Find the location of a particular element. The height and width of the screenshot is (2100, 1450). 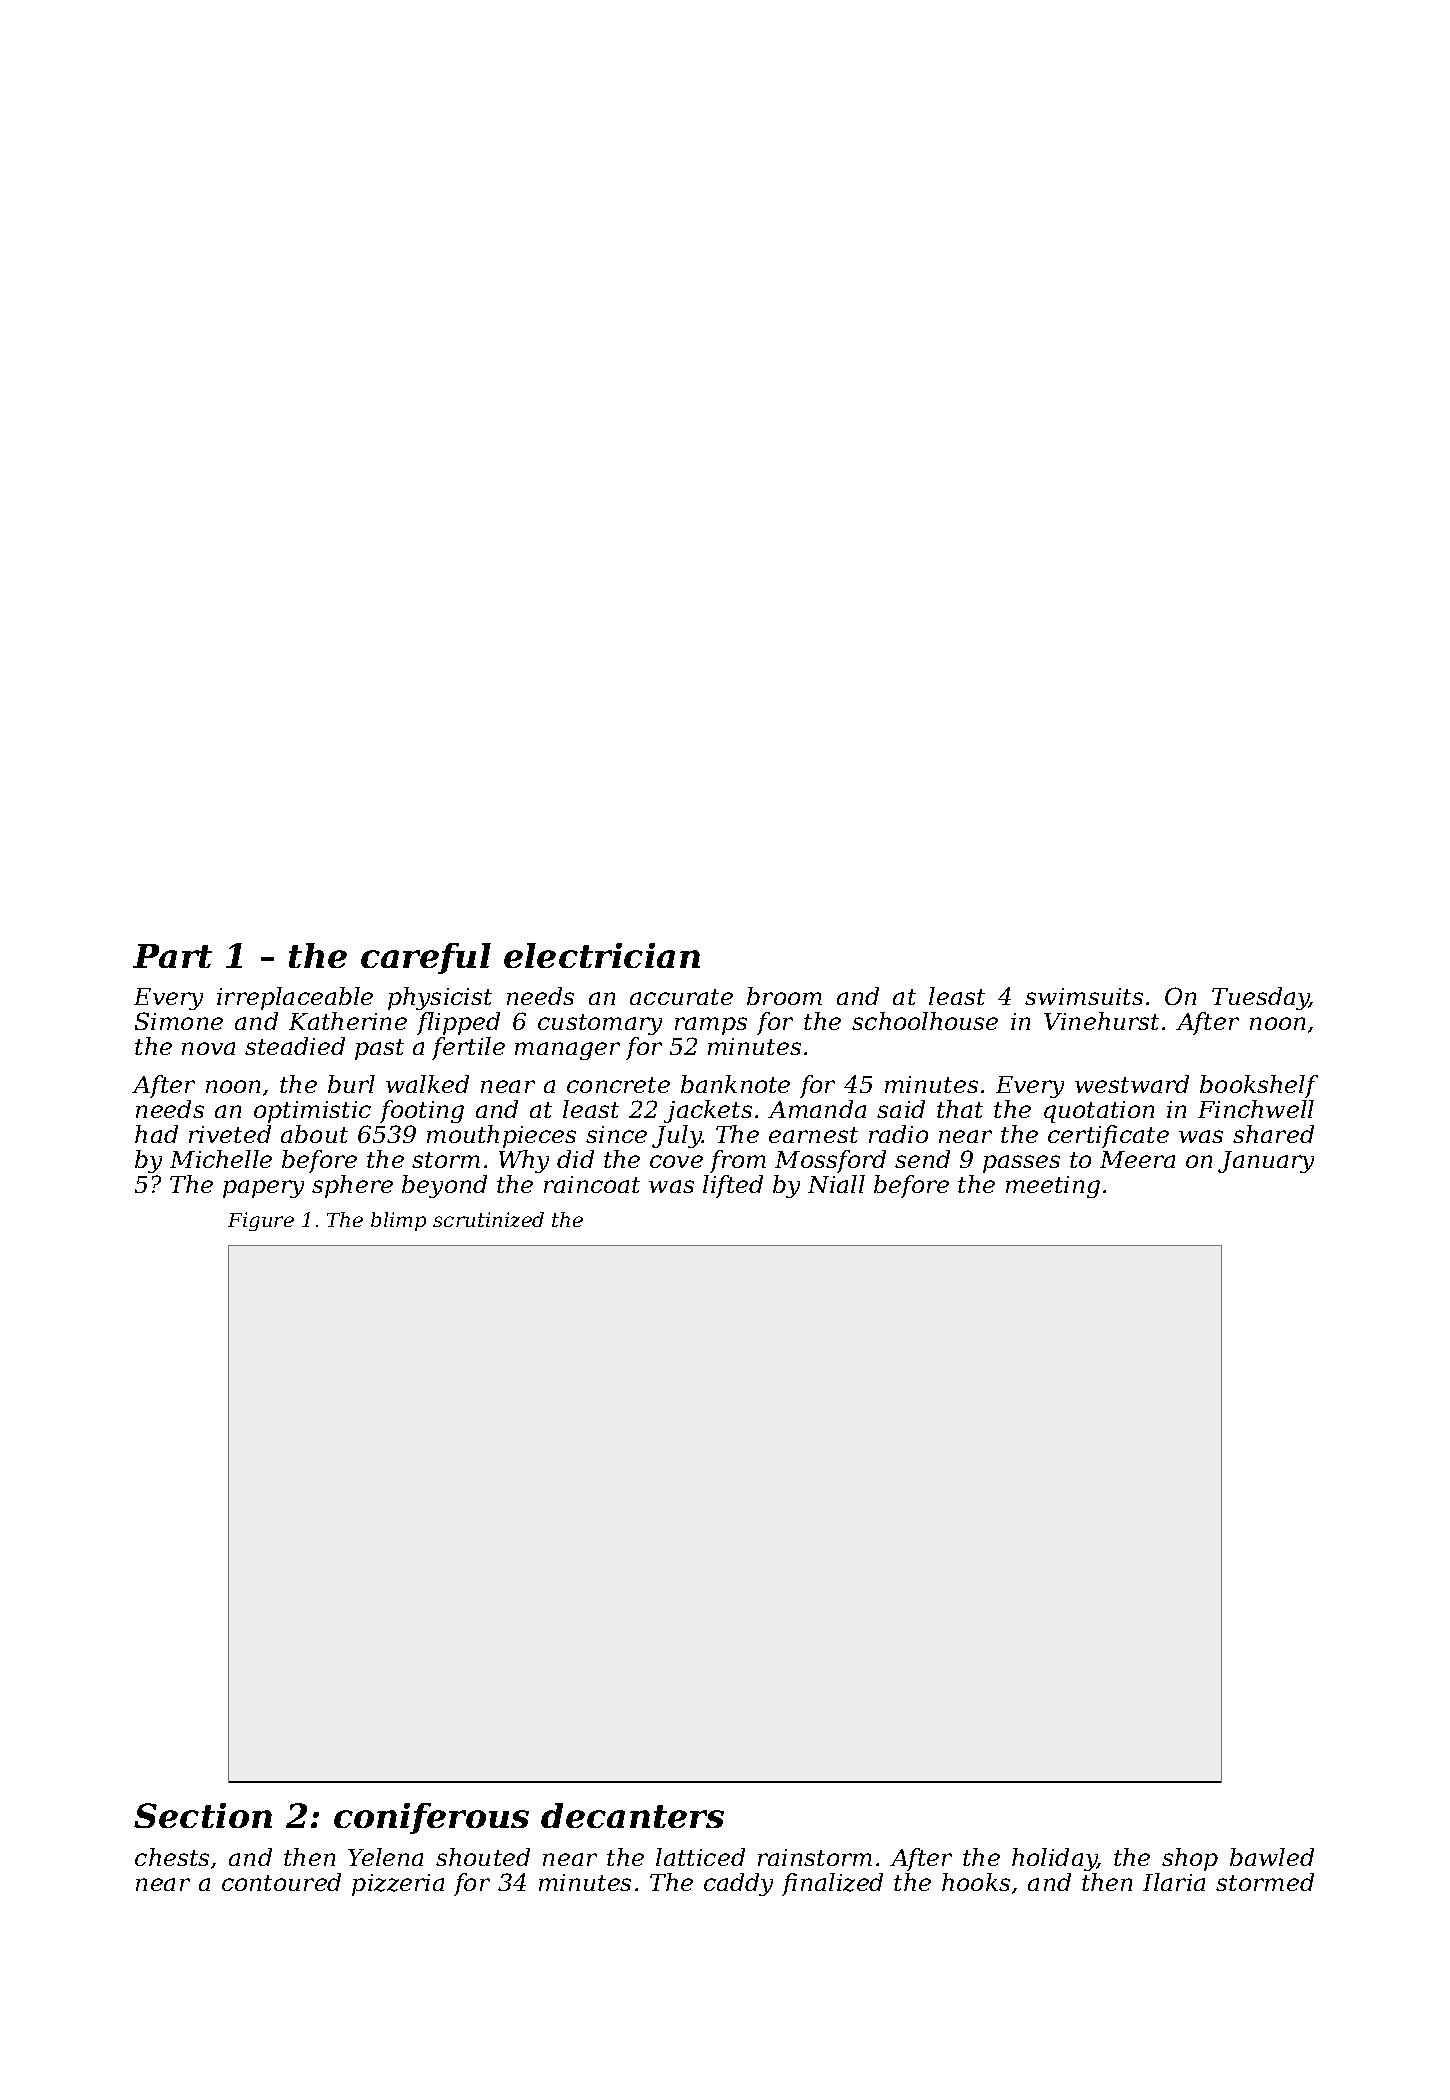

Section is located at coordinates (203, 1815).
